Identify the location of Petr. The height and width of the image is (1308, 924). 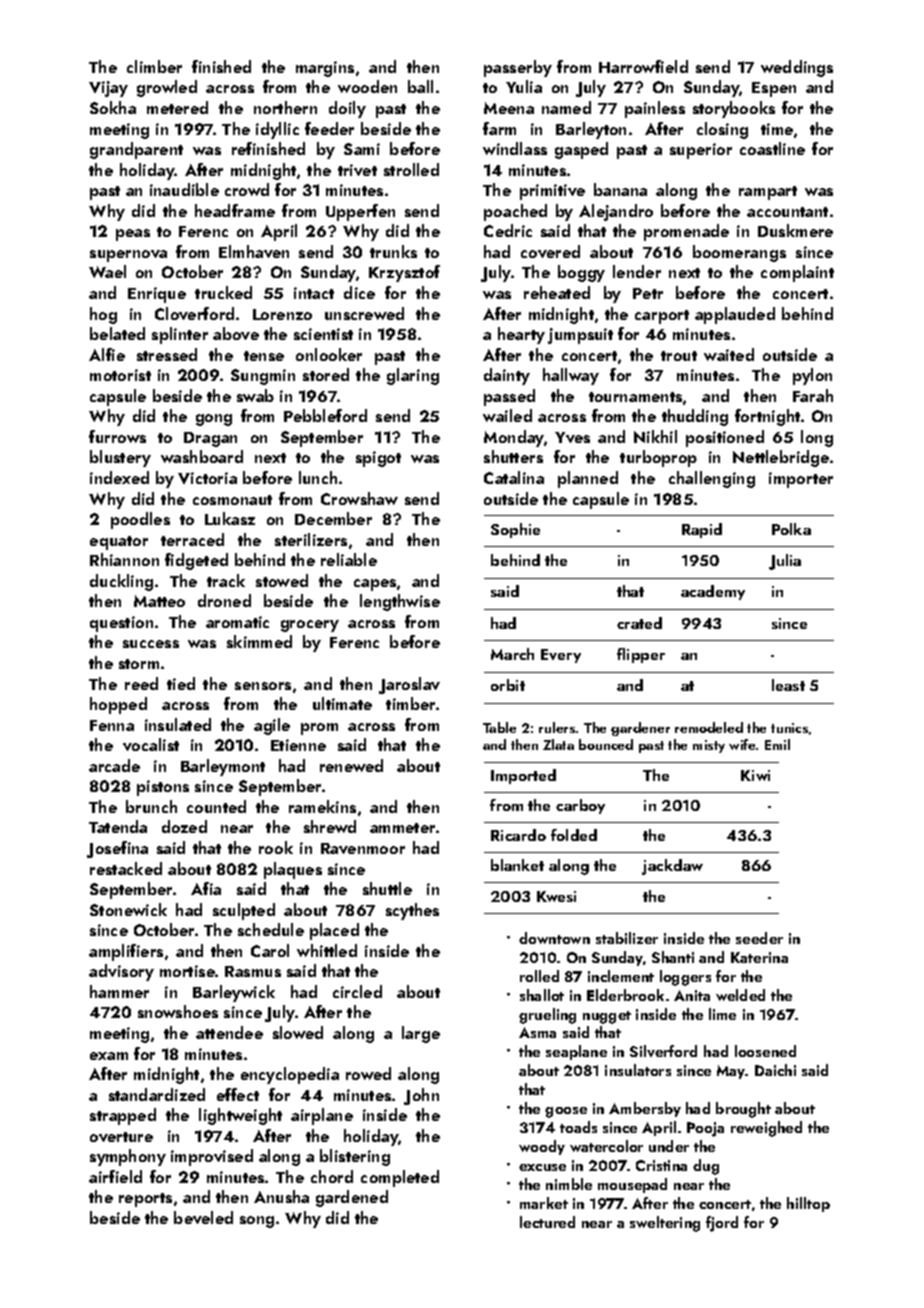
(648, 293).
